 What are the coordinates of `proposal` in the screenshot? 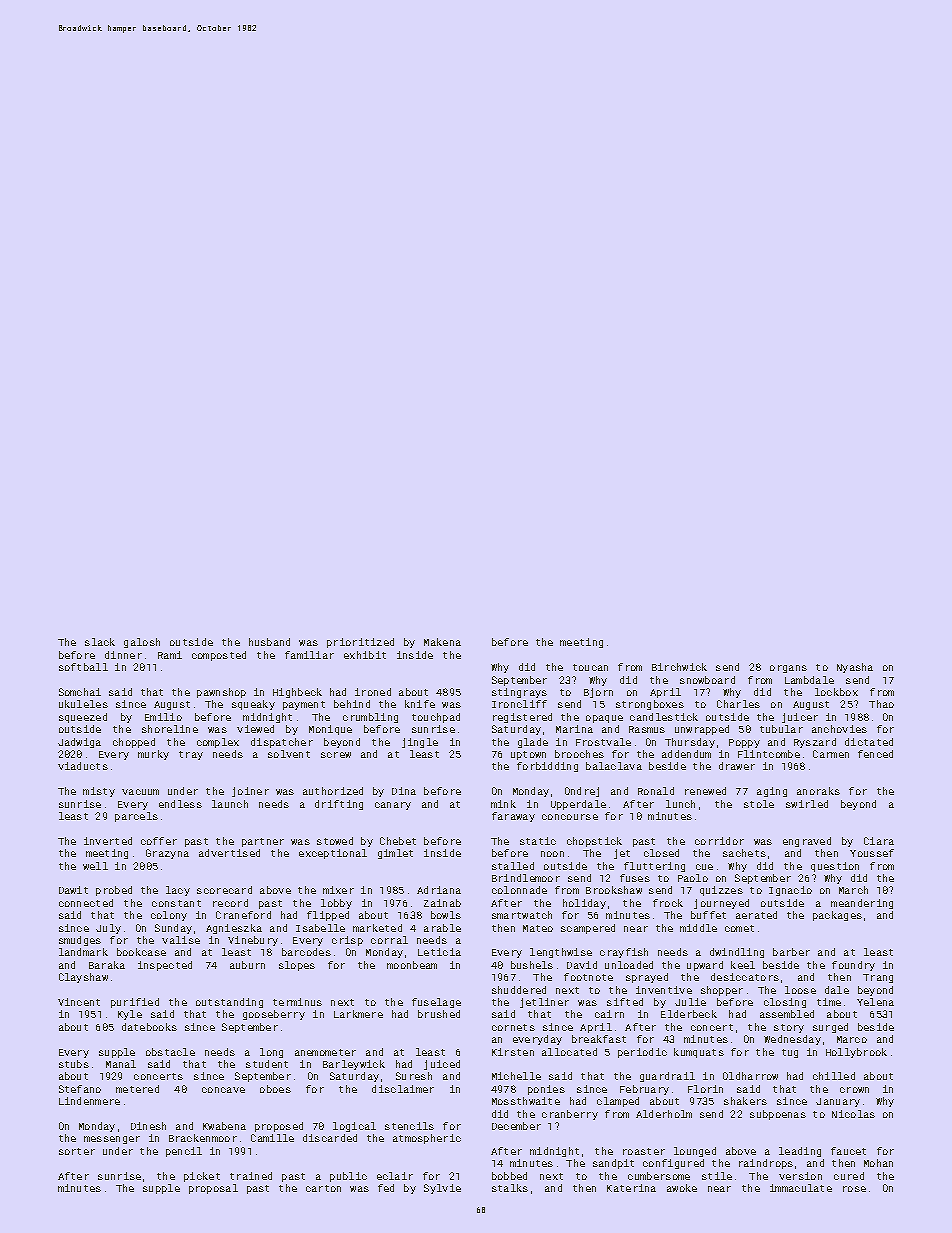 It's located at (213, 1189).
